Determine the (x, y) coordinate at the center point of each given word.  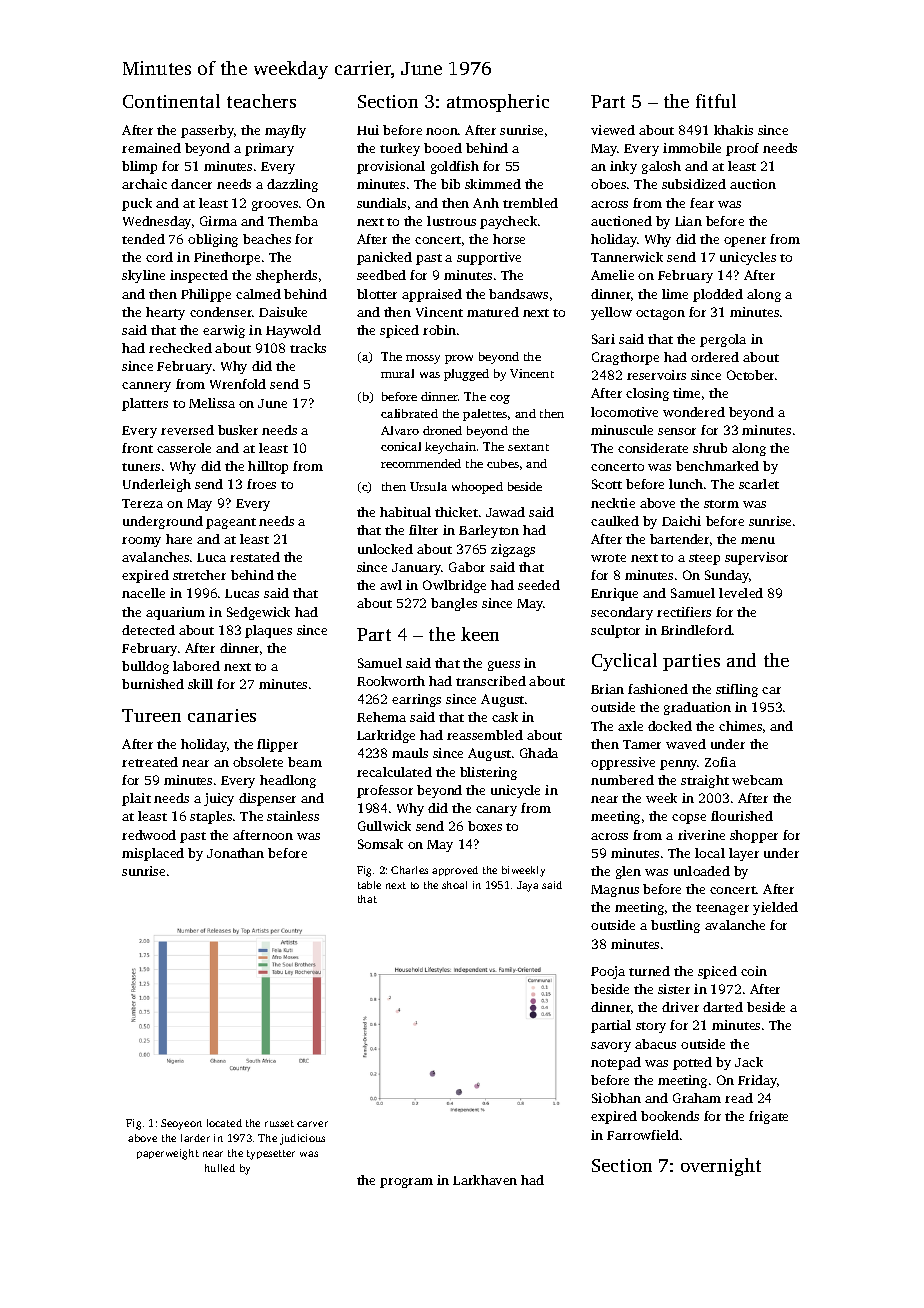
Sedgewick (258, 613)
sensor (677, 431)
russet (279, 1123)
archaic (144, 184)
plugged (466, 375)
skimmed (493, 184)
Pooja (608, 972)
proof (742, 149)
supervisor (756, 558)
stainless (293, 816)
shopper (754, 836)
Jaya (527, 886)
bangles (454, 604)
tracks (308, 348)
